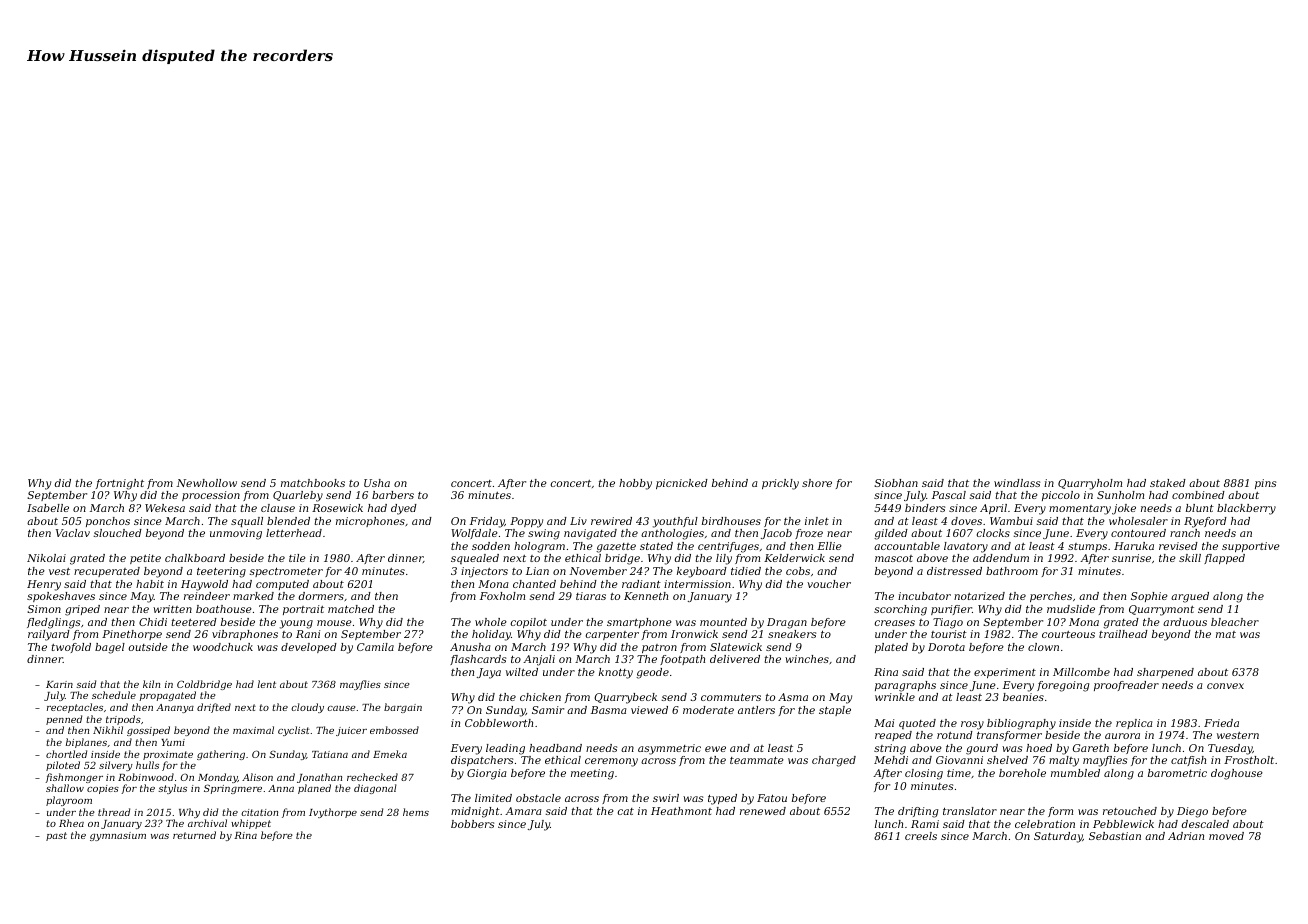 Image resolution: width=1308 pixels, height=924 pixels. I want to click on Fatou, so click(772, 798).
